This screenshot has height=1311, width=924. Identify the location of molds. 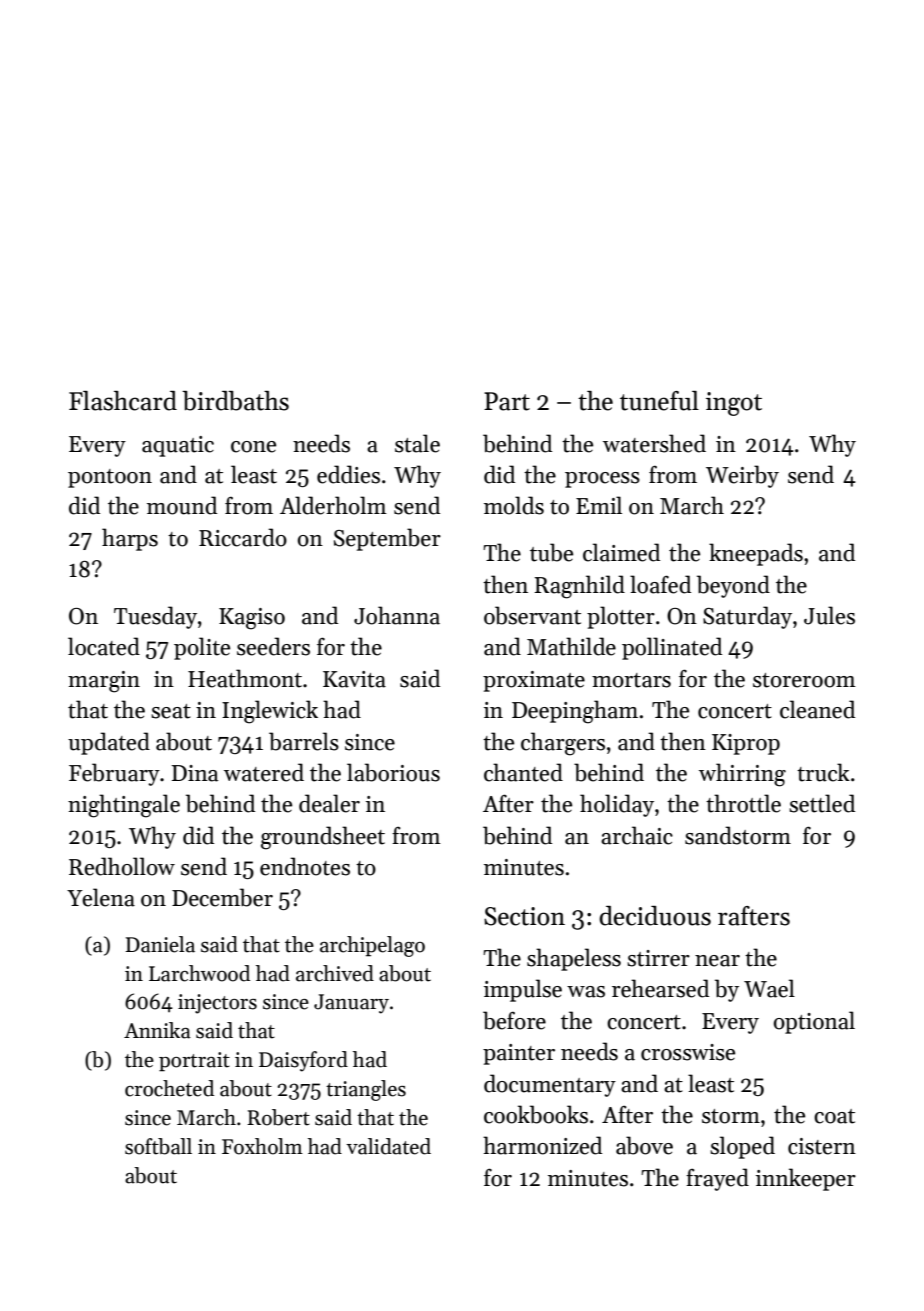
(514, 505).
